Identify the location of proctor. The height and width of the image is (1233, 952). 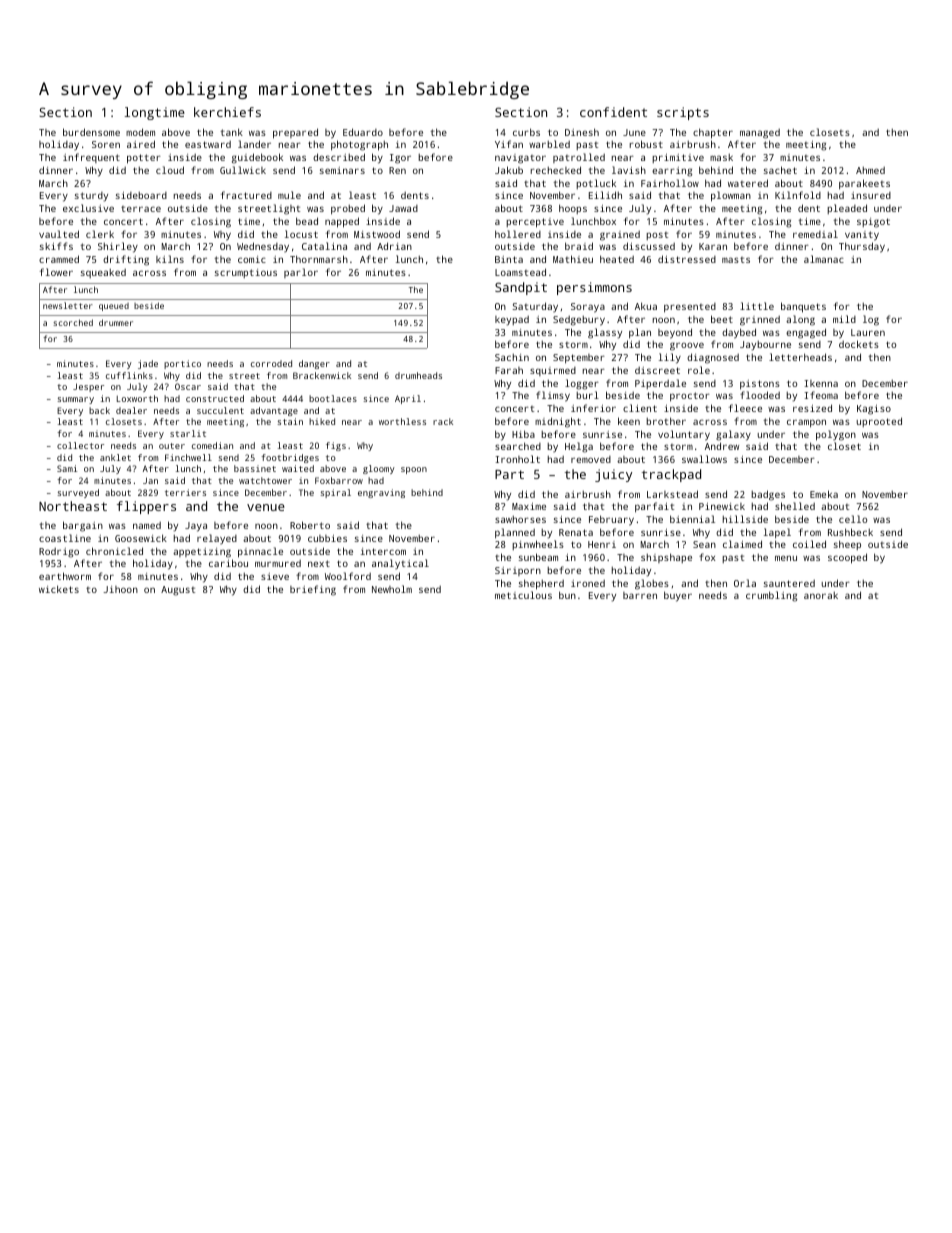
(690, 397).
